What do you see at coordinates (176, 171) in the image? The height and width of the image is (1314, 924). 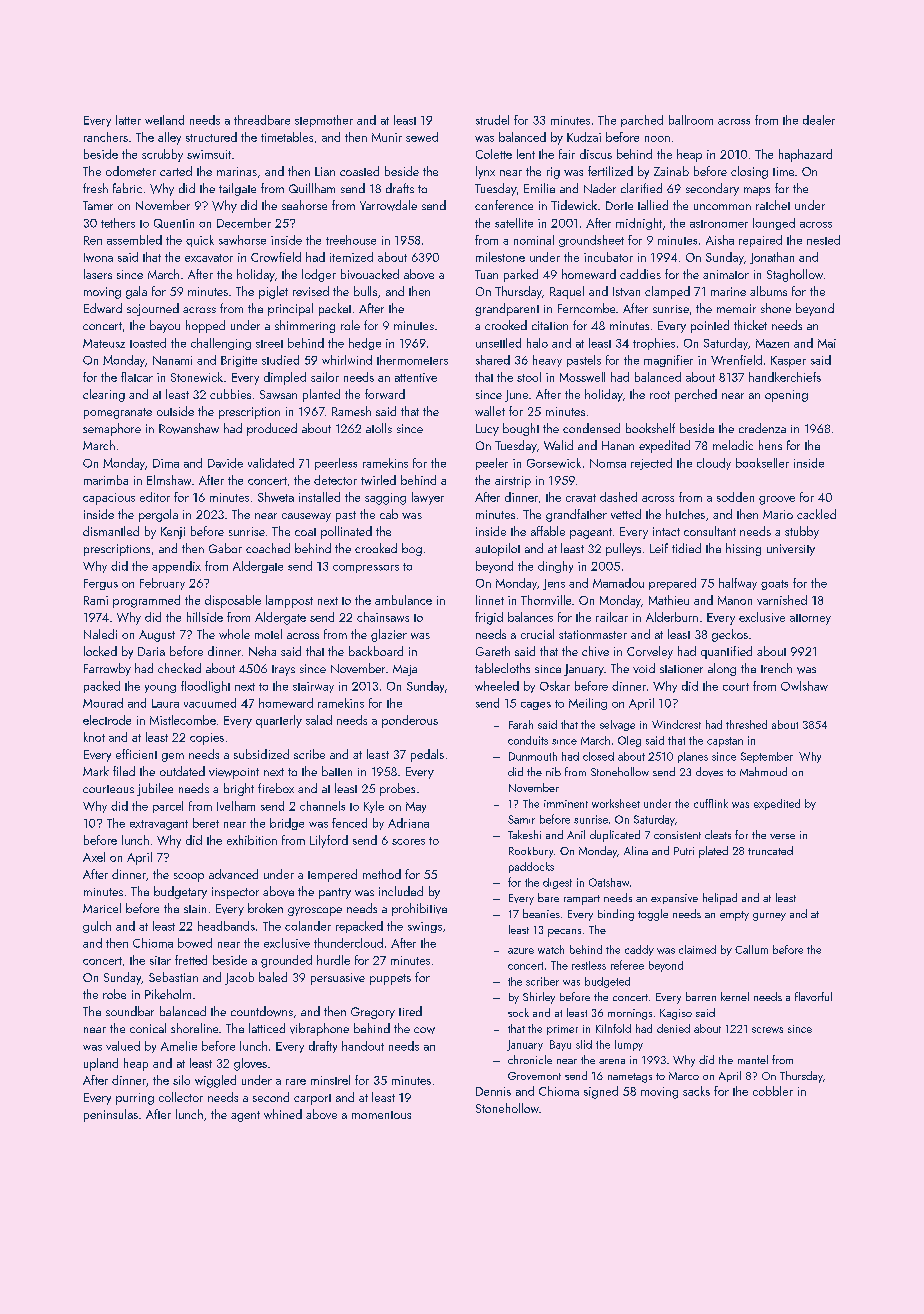 I see `carted` at bounding box center [176, 171].
